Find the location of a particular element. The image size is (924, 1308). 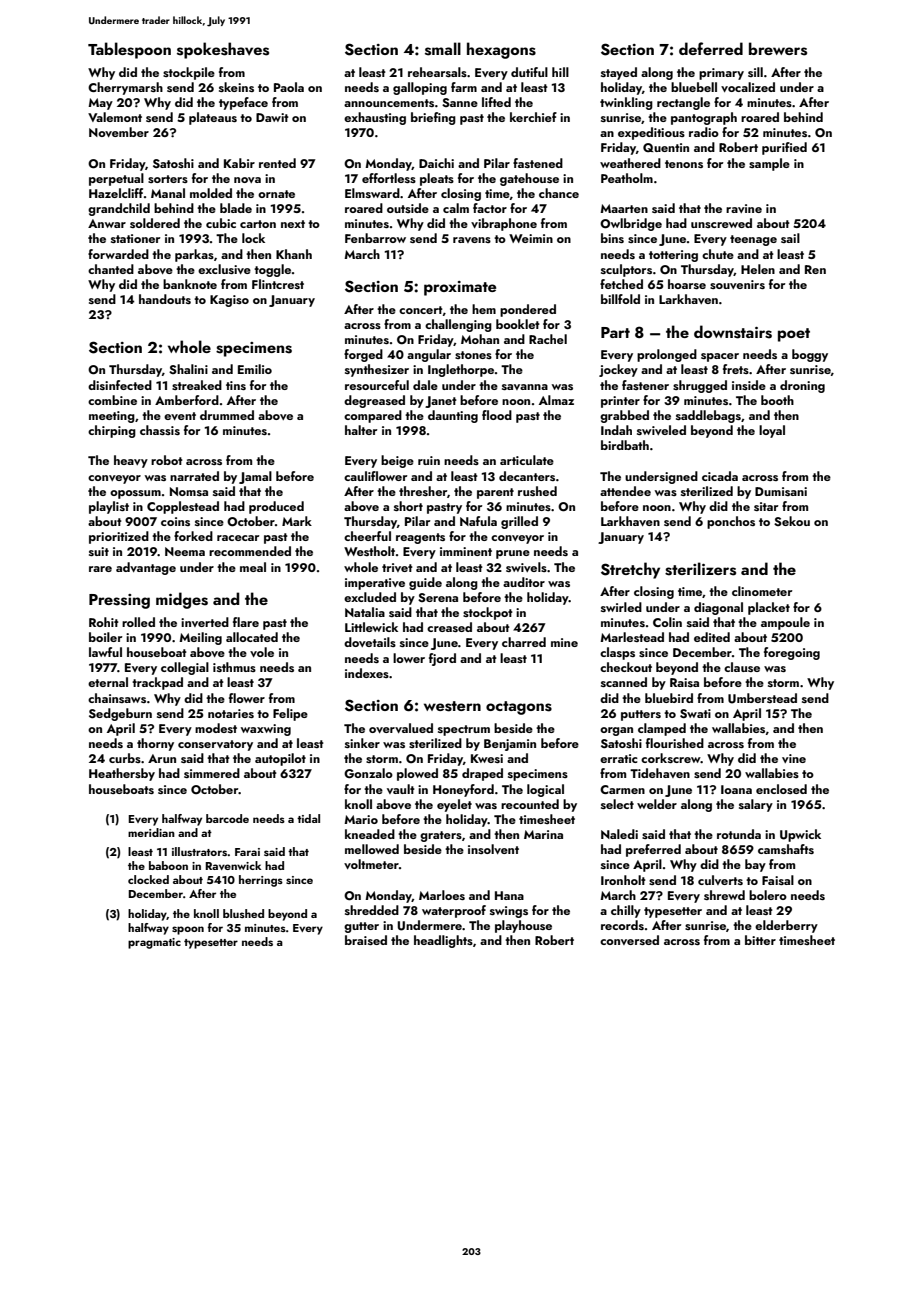

brewers is located at coordinates (778, 49).
